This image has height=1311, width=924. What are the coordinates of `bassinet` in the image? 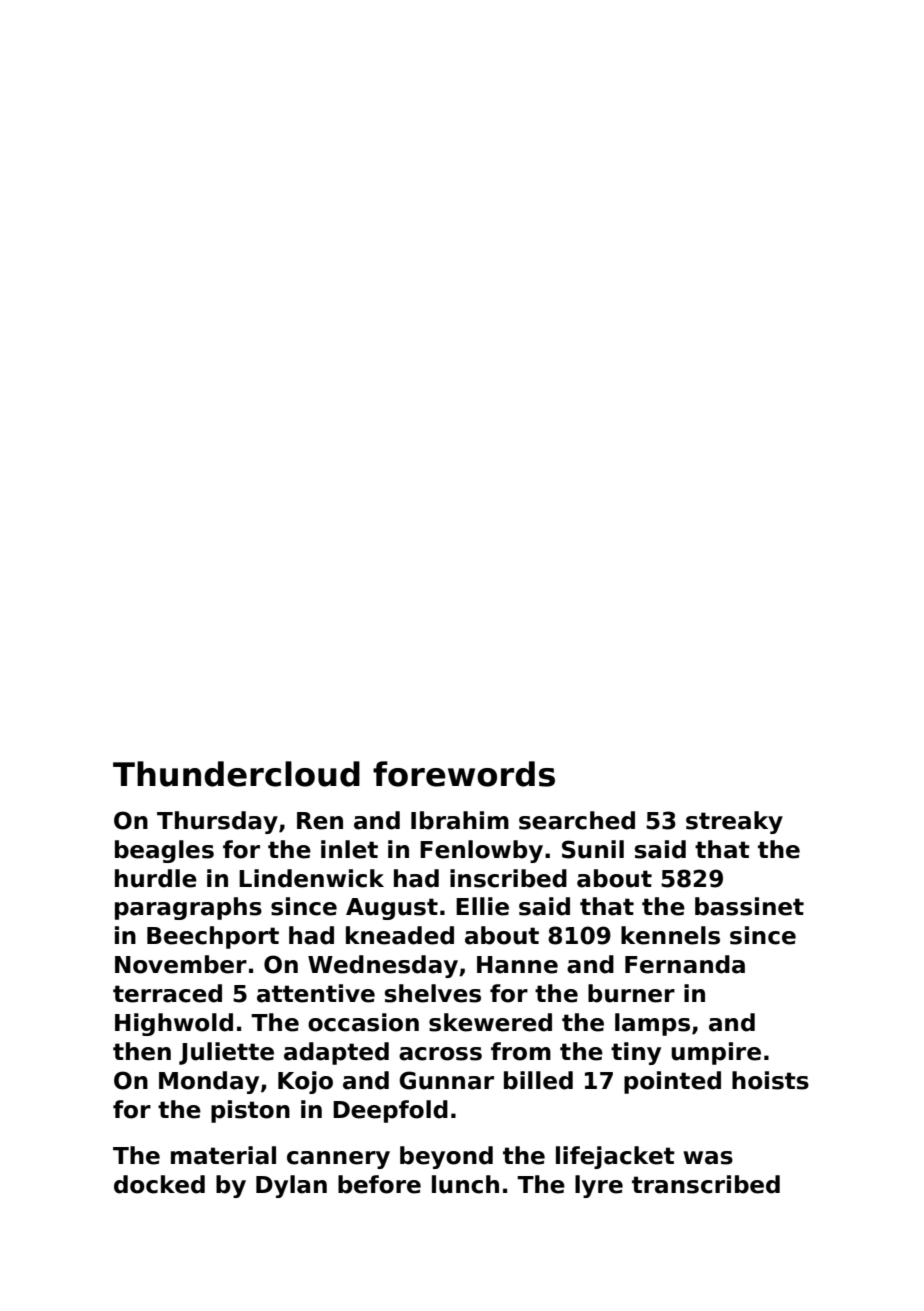 It's located at (749, 906).
